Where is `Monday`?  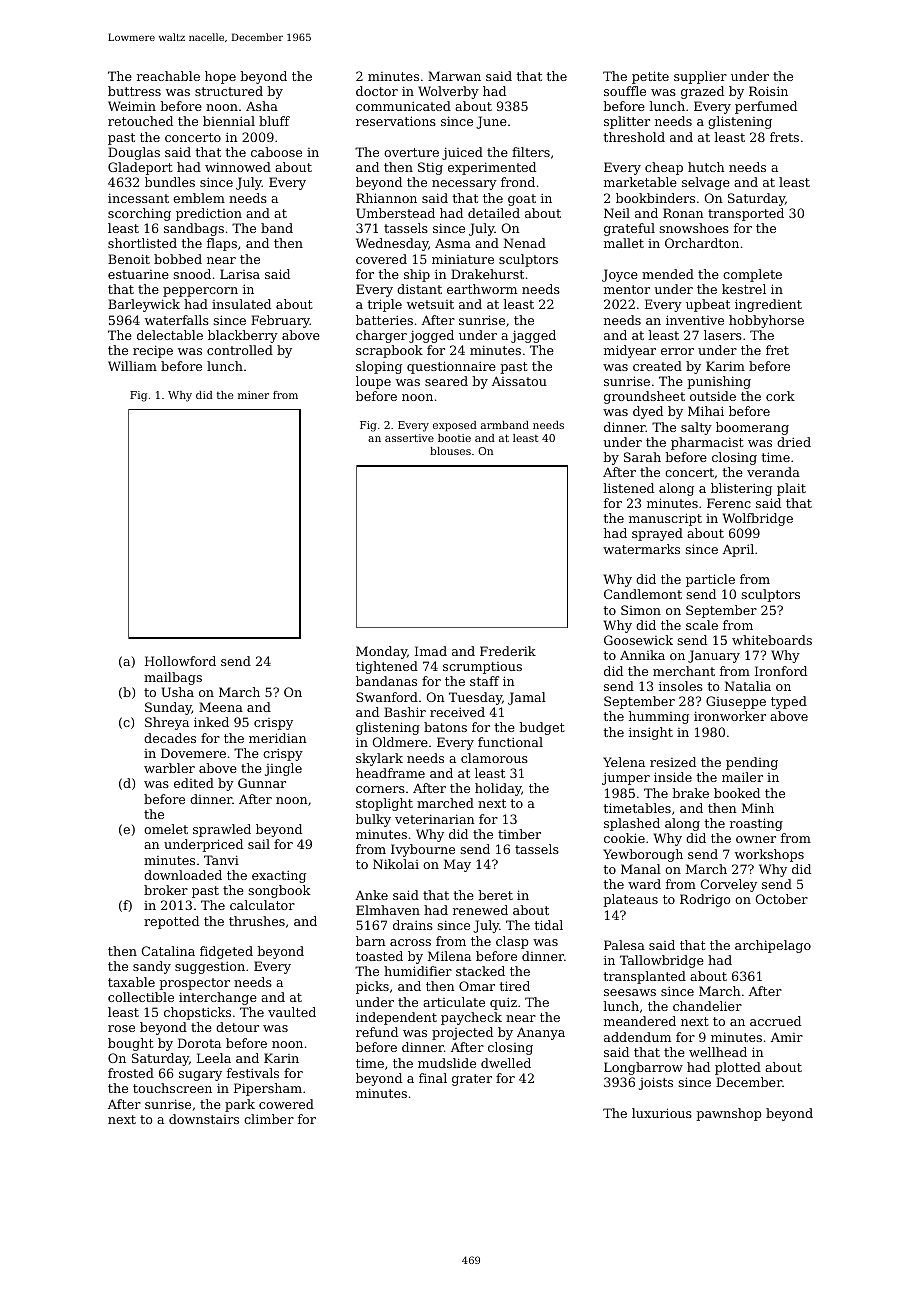 Monday is located at coordinates (381, 652).
